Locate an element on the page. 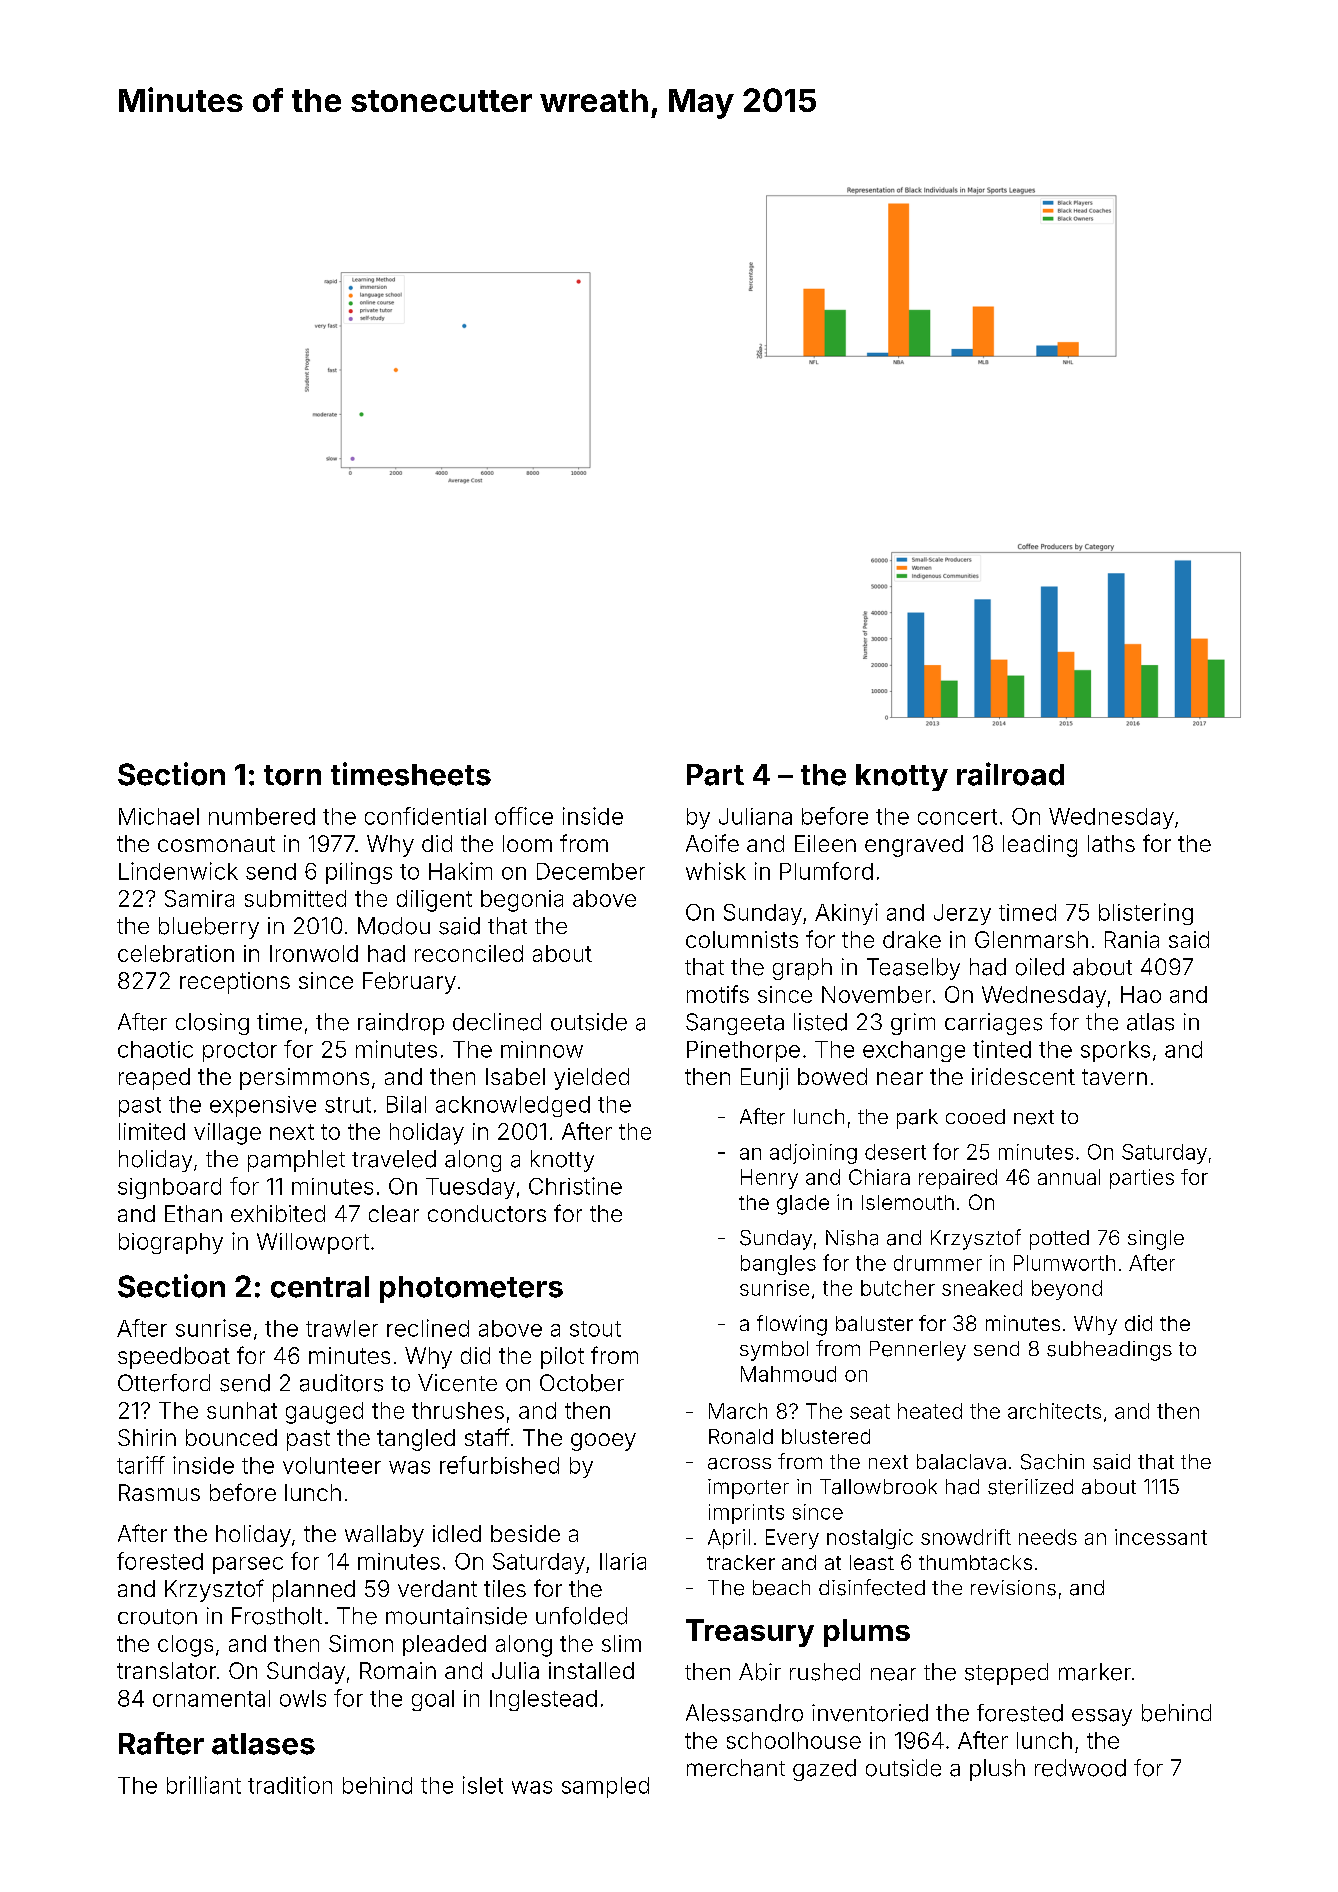 This document has height=1892, width=1338. loom is located at coordinates (527, 843).
